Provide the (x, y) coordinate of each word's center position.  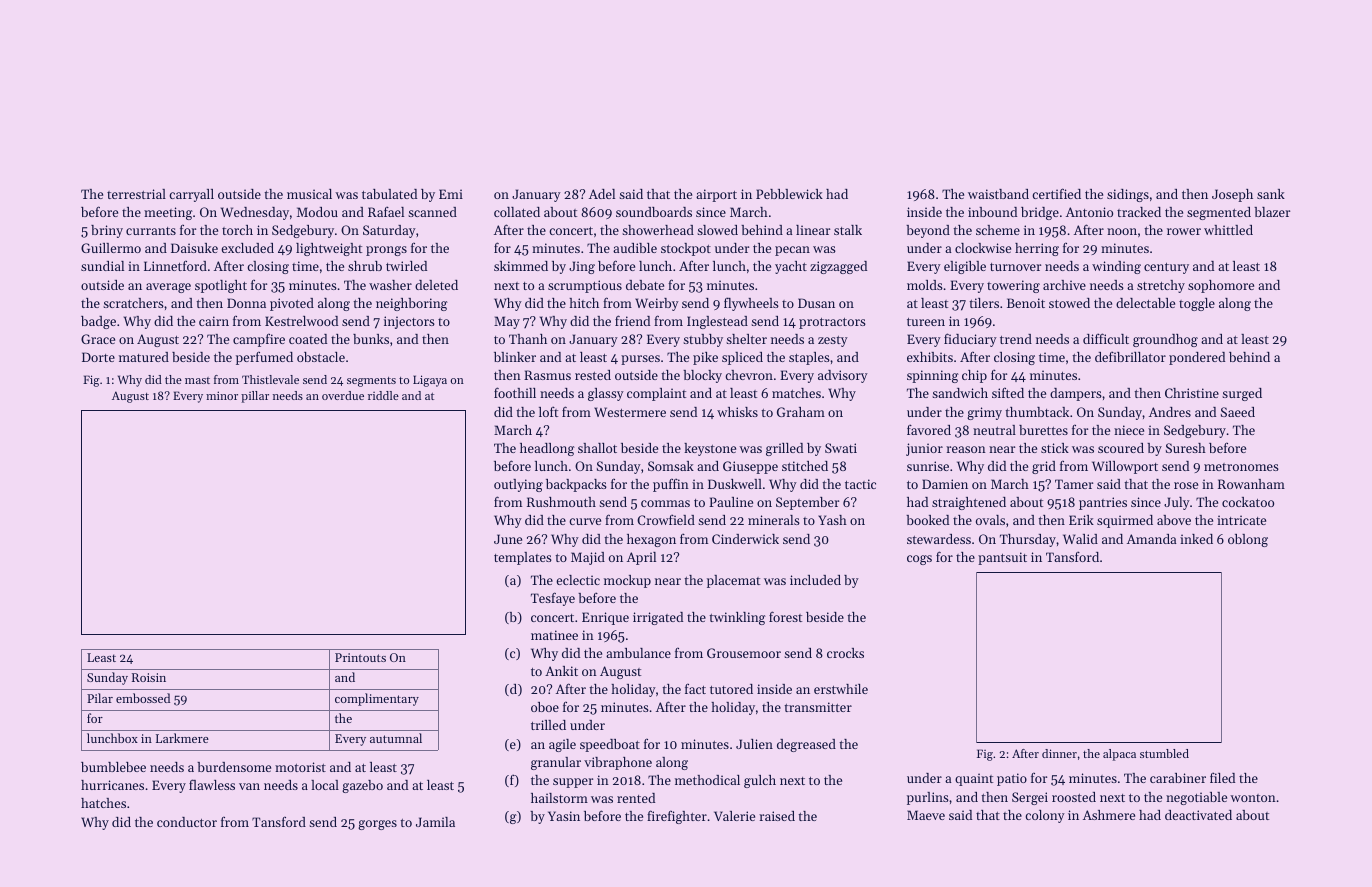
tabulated (389, 194)
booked (927, 520)
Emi (451, 194)
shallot (597, 448)
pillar (255, 397)
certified (1056, 193)
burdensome (234, 767)
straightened (969, 503)
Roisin (149, 677)
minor (222, 395)
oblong (1248, 540)
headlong (547, 449)
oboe (545, 707)
